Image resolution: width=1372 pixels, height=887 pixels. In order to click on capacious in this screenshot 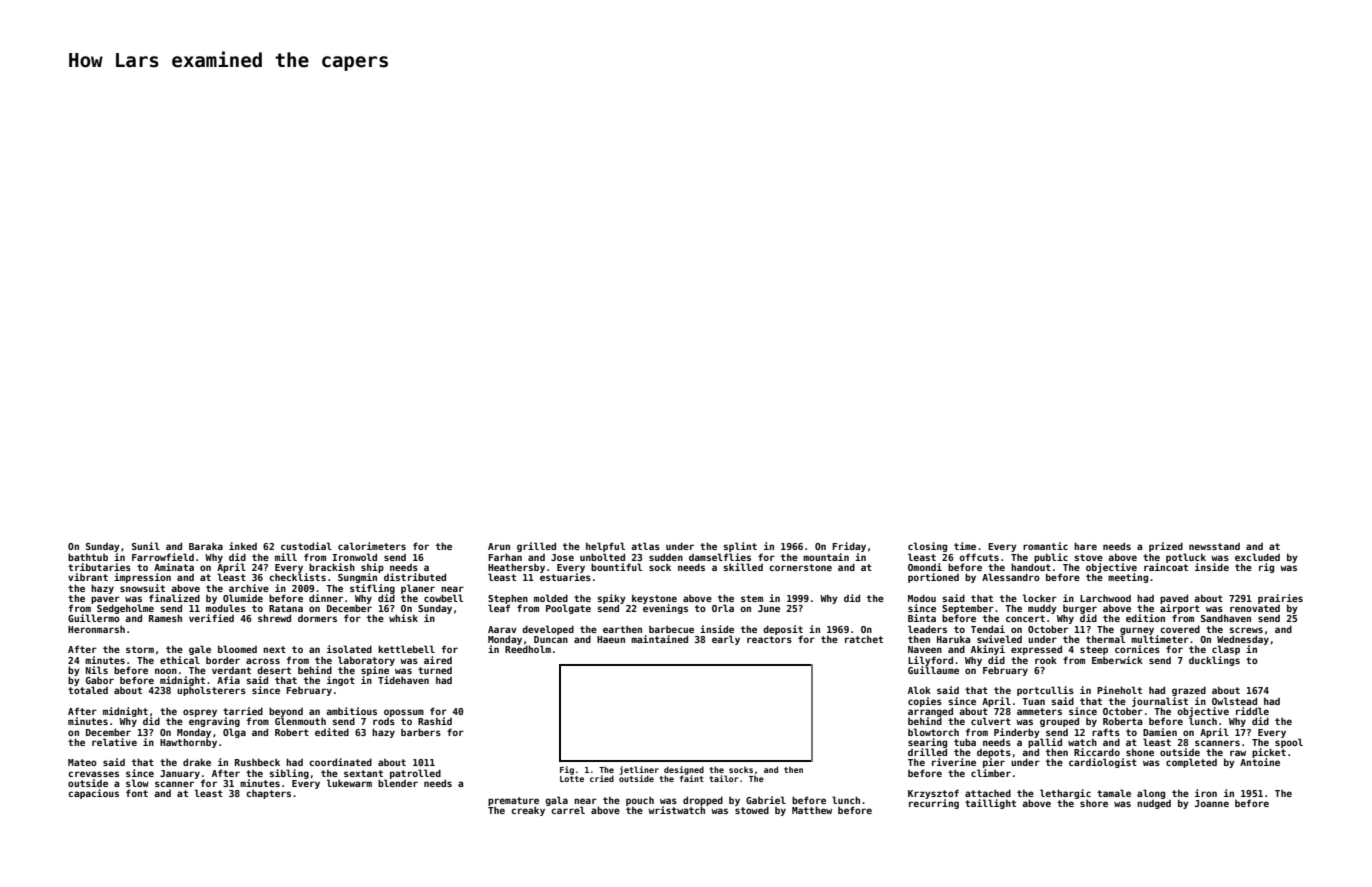, I will do `click(93, 794)`.
